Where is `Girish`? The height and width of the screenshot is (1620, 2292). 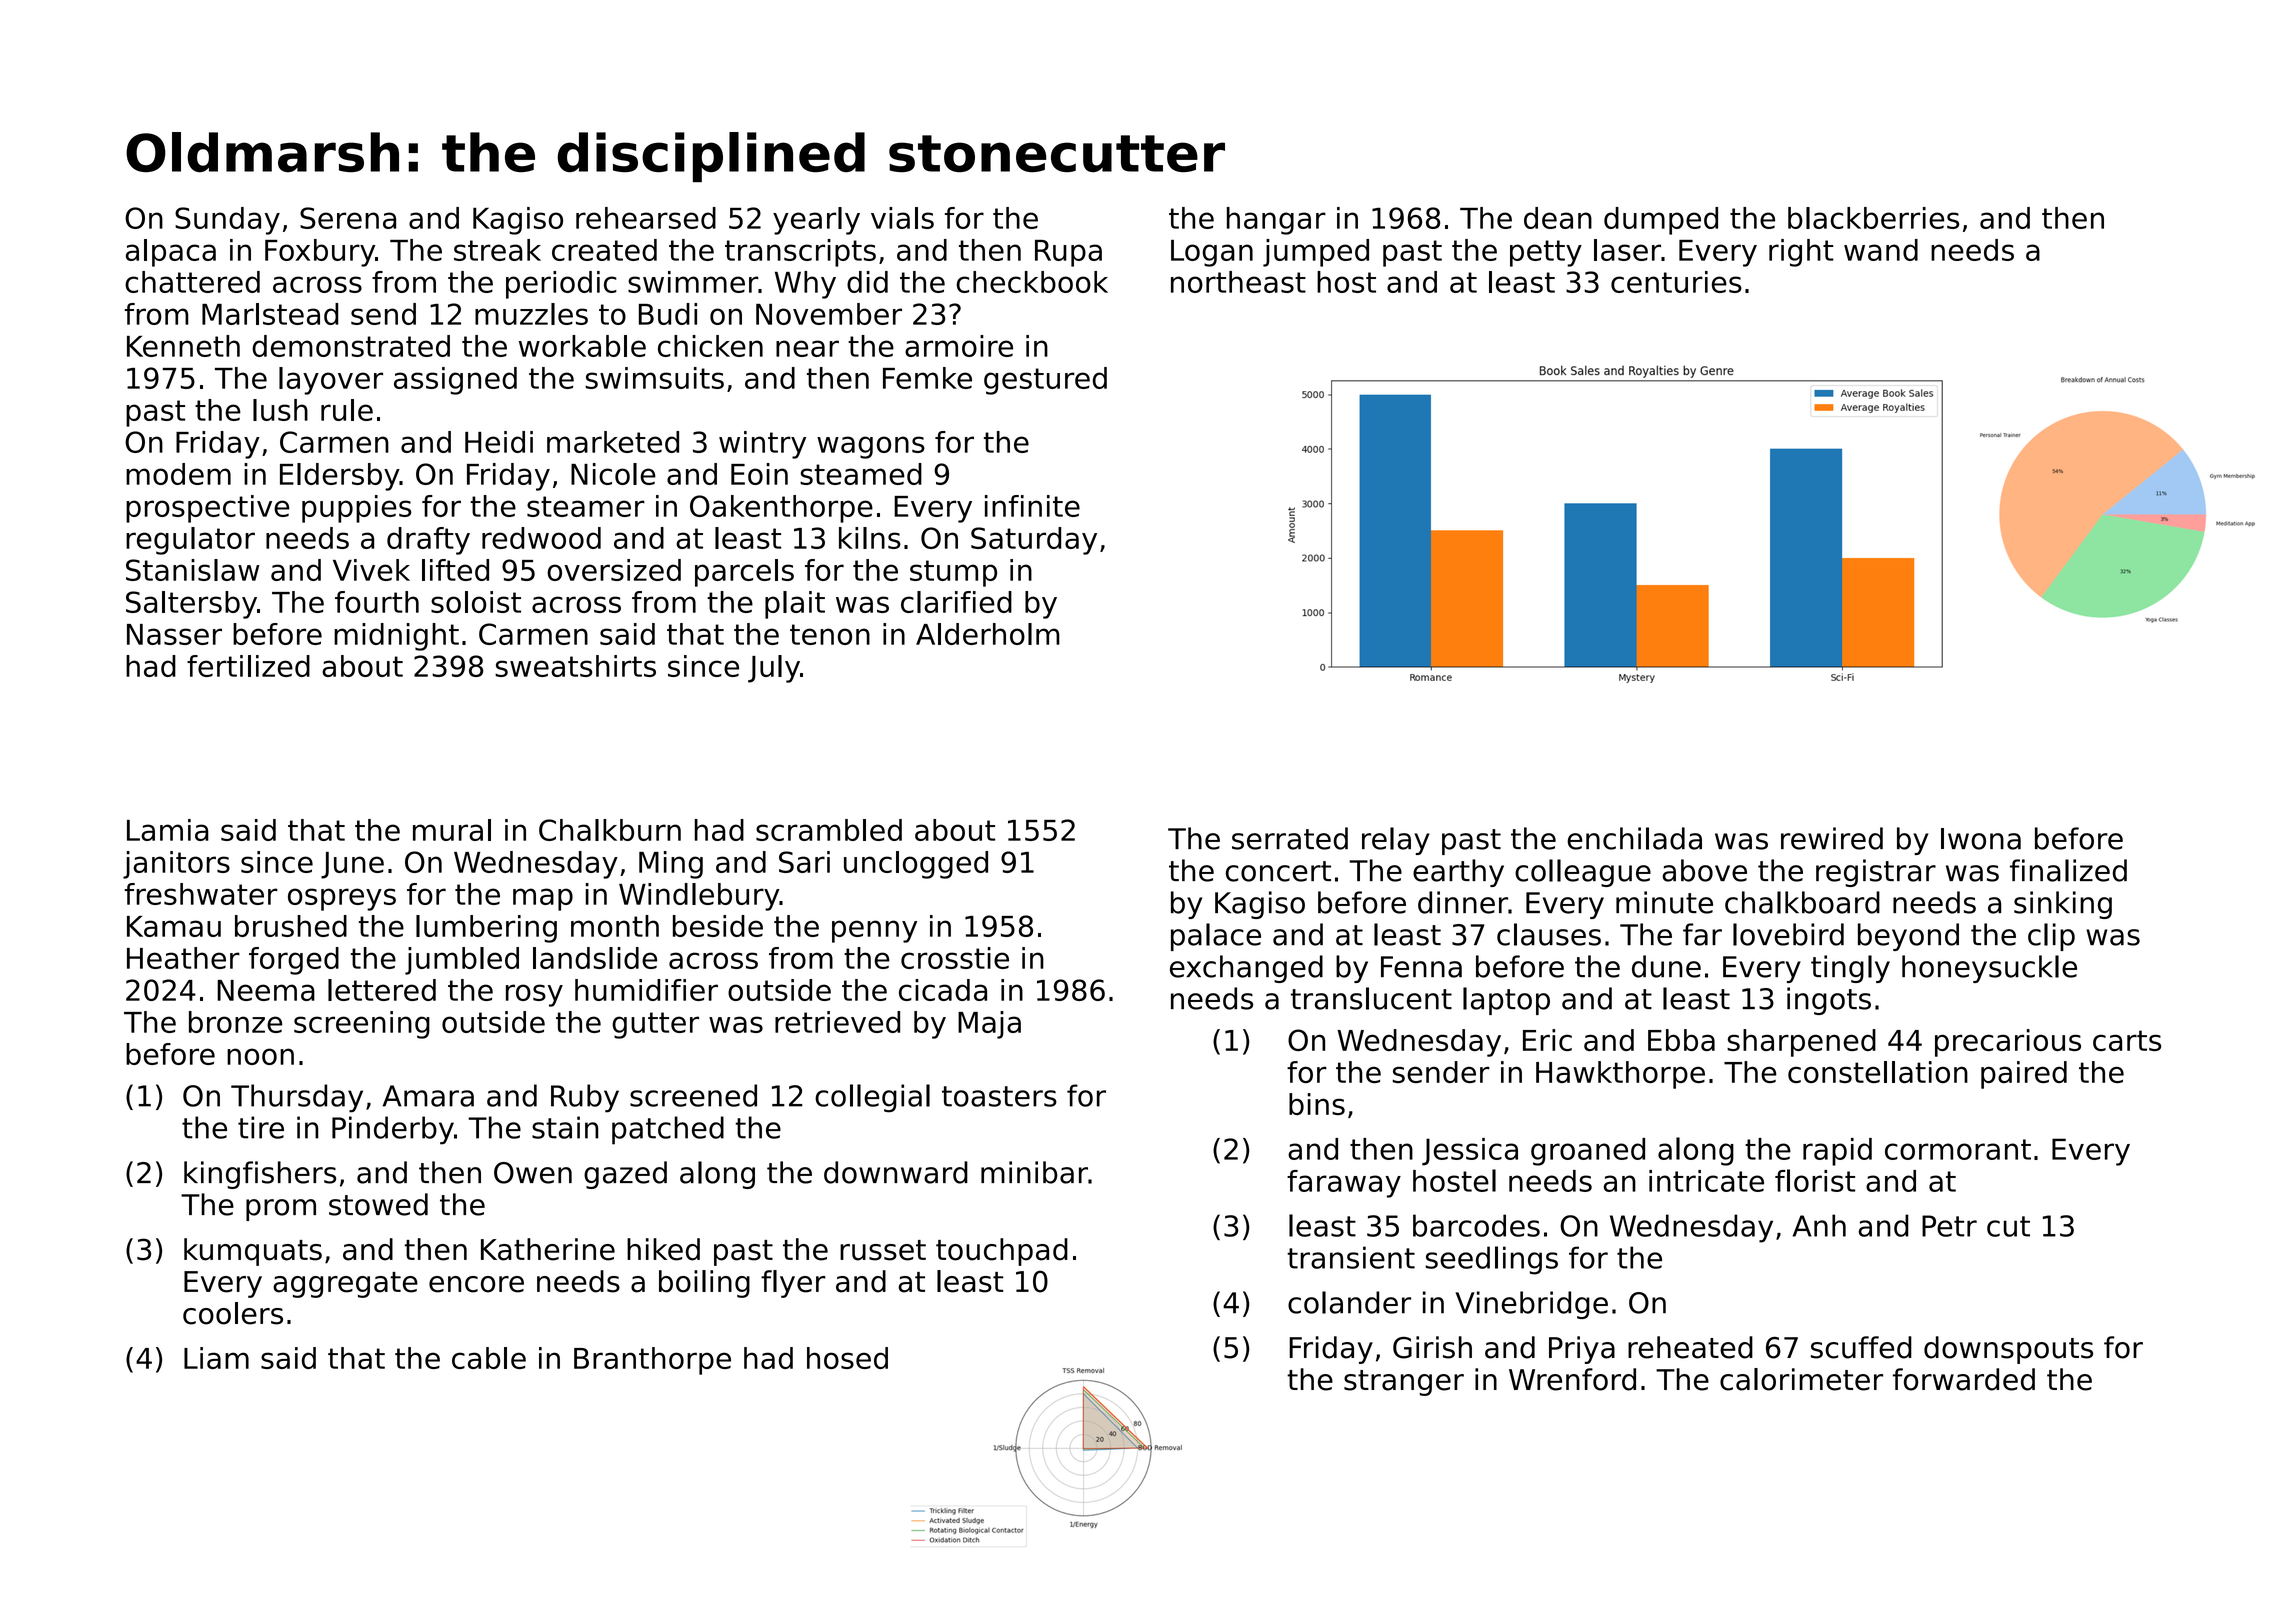
Girish is located at coordinates (1432, 1347).
